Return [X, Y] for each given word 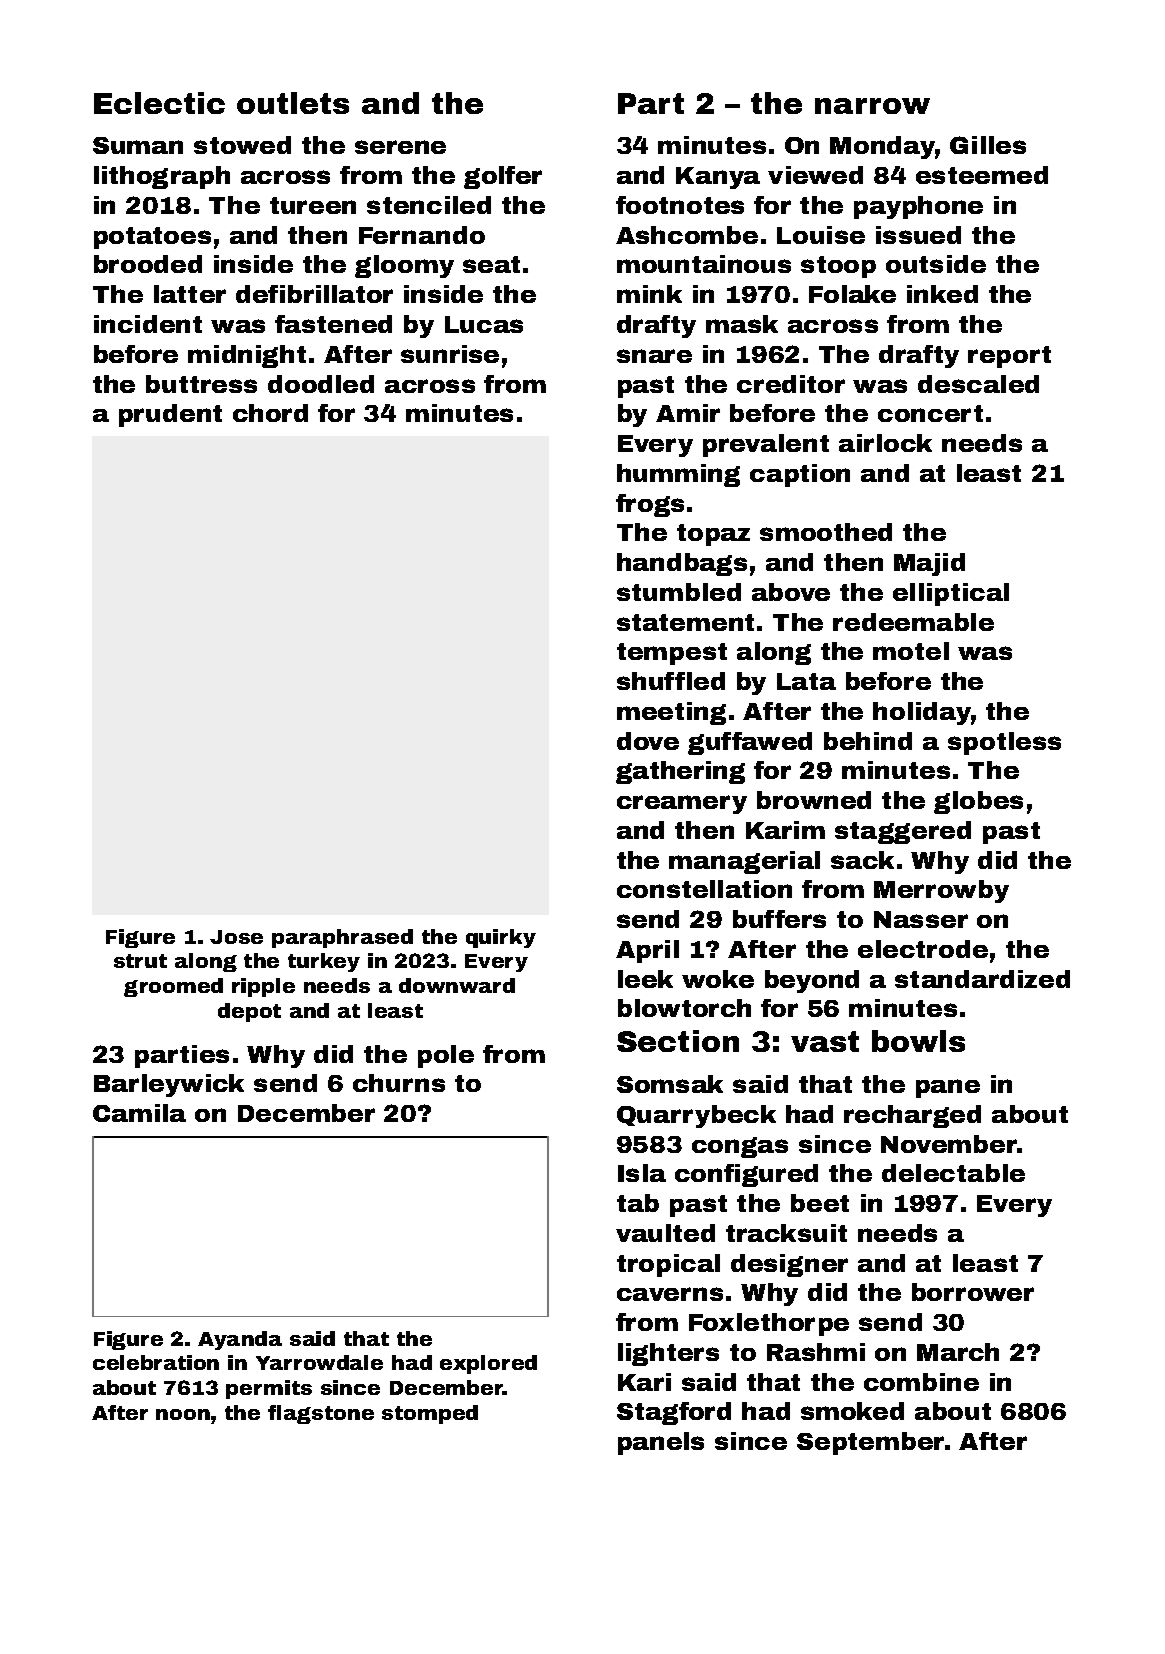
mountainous [704, 264]
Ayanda [240, 1340]
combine [921, 1382]
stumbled [679, 592]
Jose [236, 937]
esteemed [982, 175]
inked [942, 294]
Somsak [670, 1084]
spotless [1004, 743]
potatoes [152, 238]
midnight [247, 356]
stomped [430, 1414]
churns [399, 1083]
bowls [918, 1041]
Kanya [718, 178]
